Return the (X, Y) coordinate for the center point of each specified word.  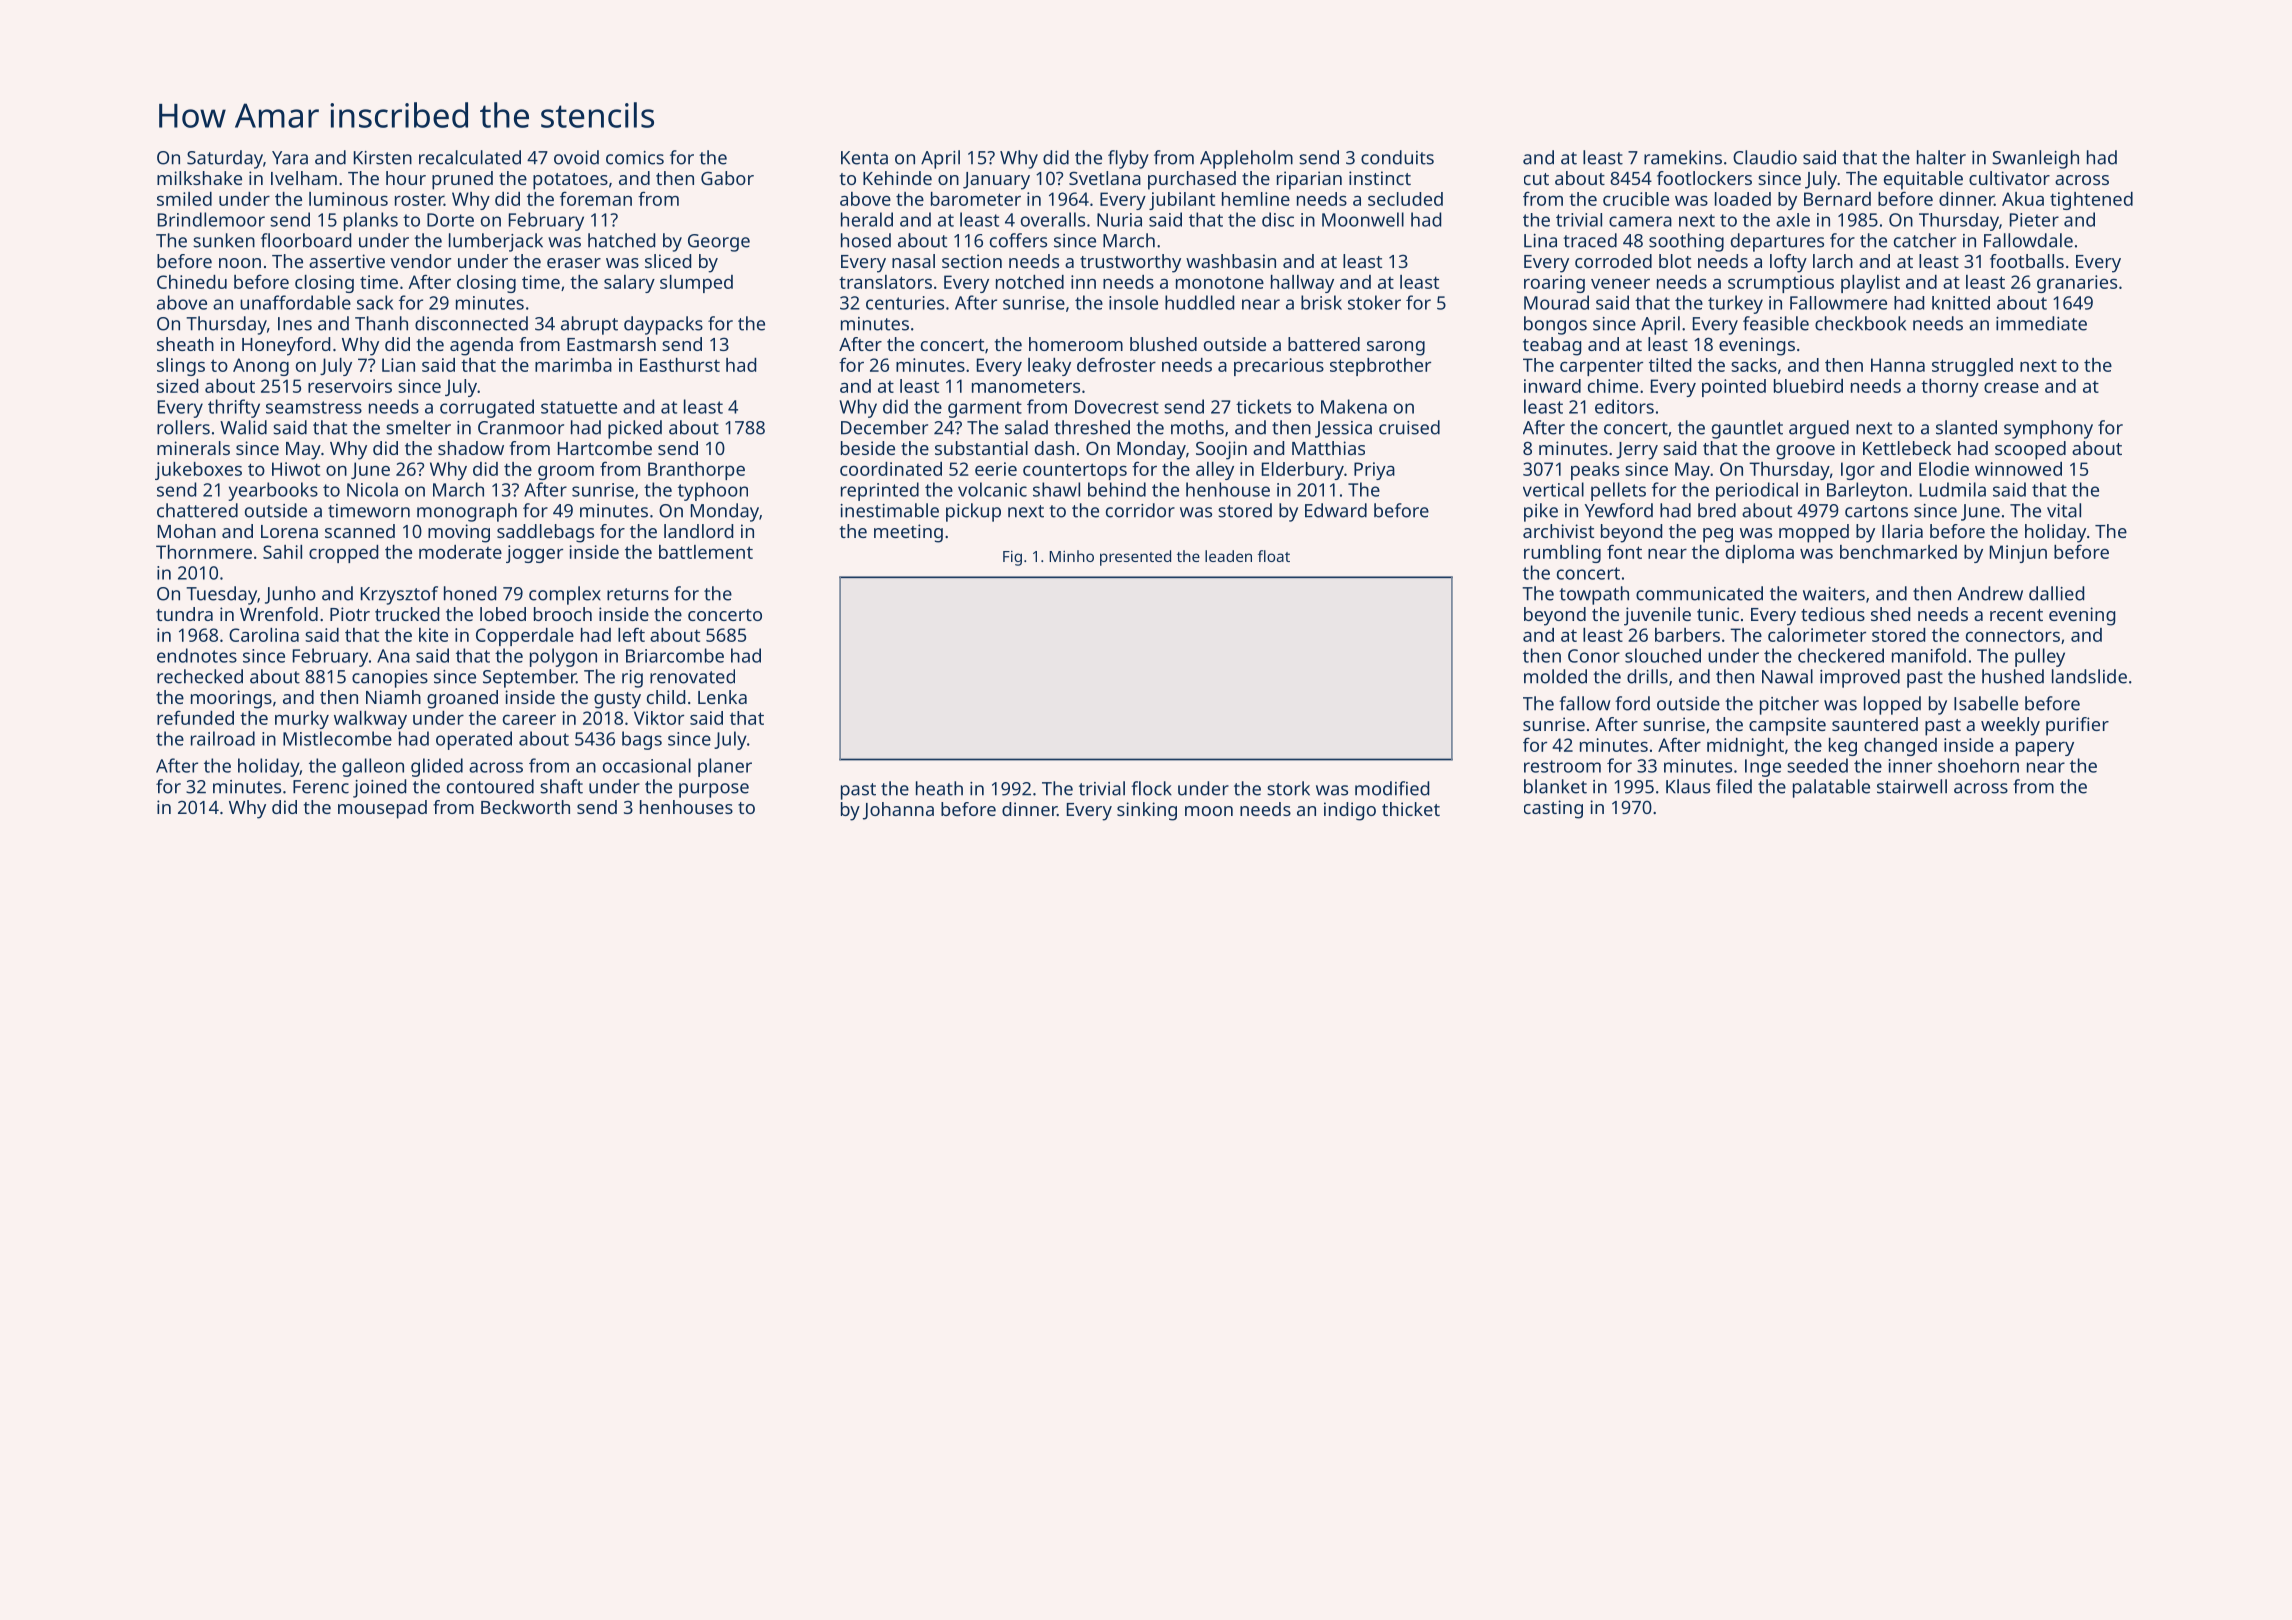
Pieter (2034, 220)
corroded (1613, 261)
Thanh (381, 323)
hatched (621, 240)
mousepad (382, 809)
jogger (534, 554)
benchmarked (1898, 552)
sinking (1147, 811)
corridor (1140, 510)
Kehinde (897, 178)
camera (1640, 221)
